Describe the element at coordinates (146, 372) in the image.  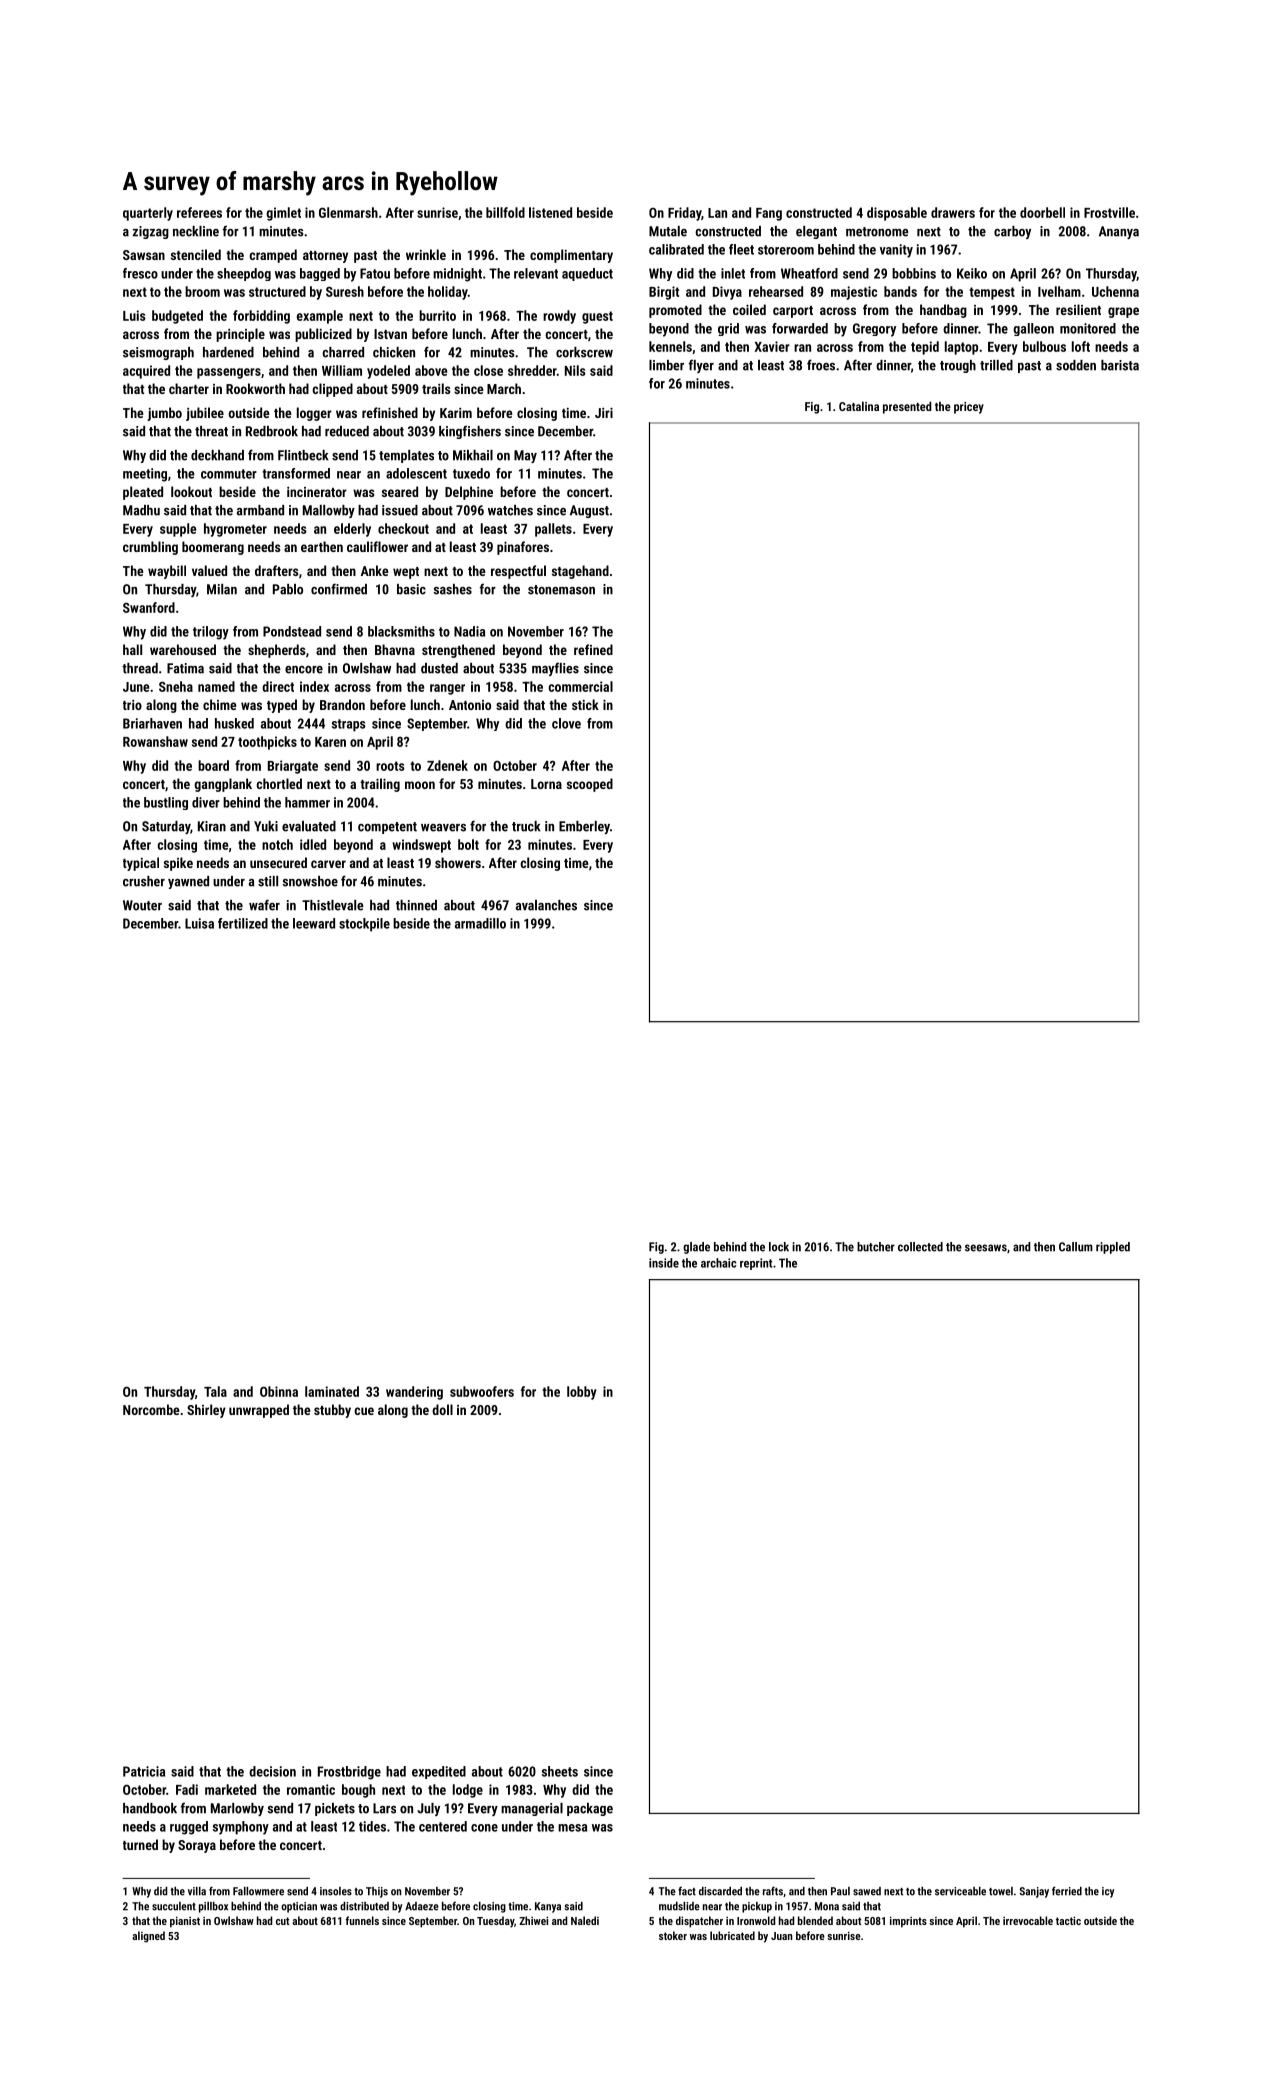
I see `acquired` at that location.
